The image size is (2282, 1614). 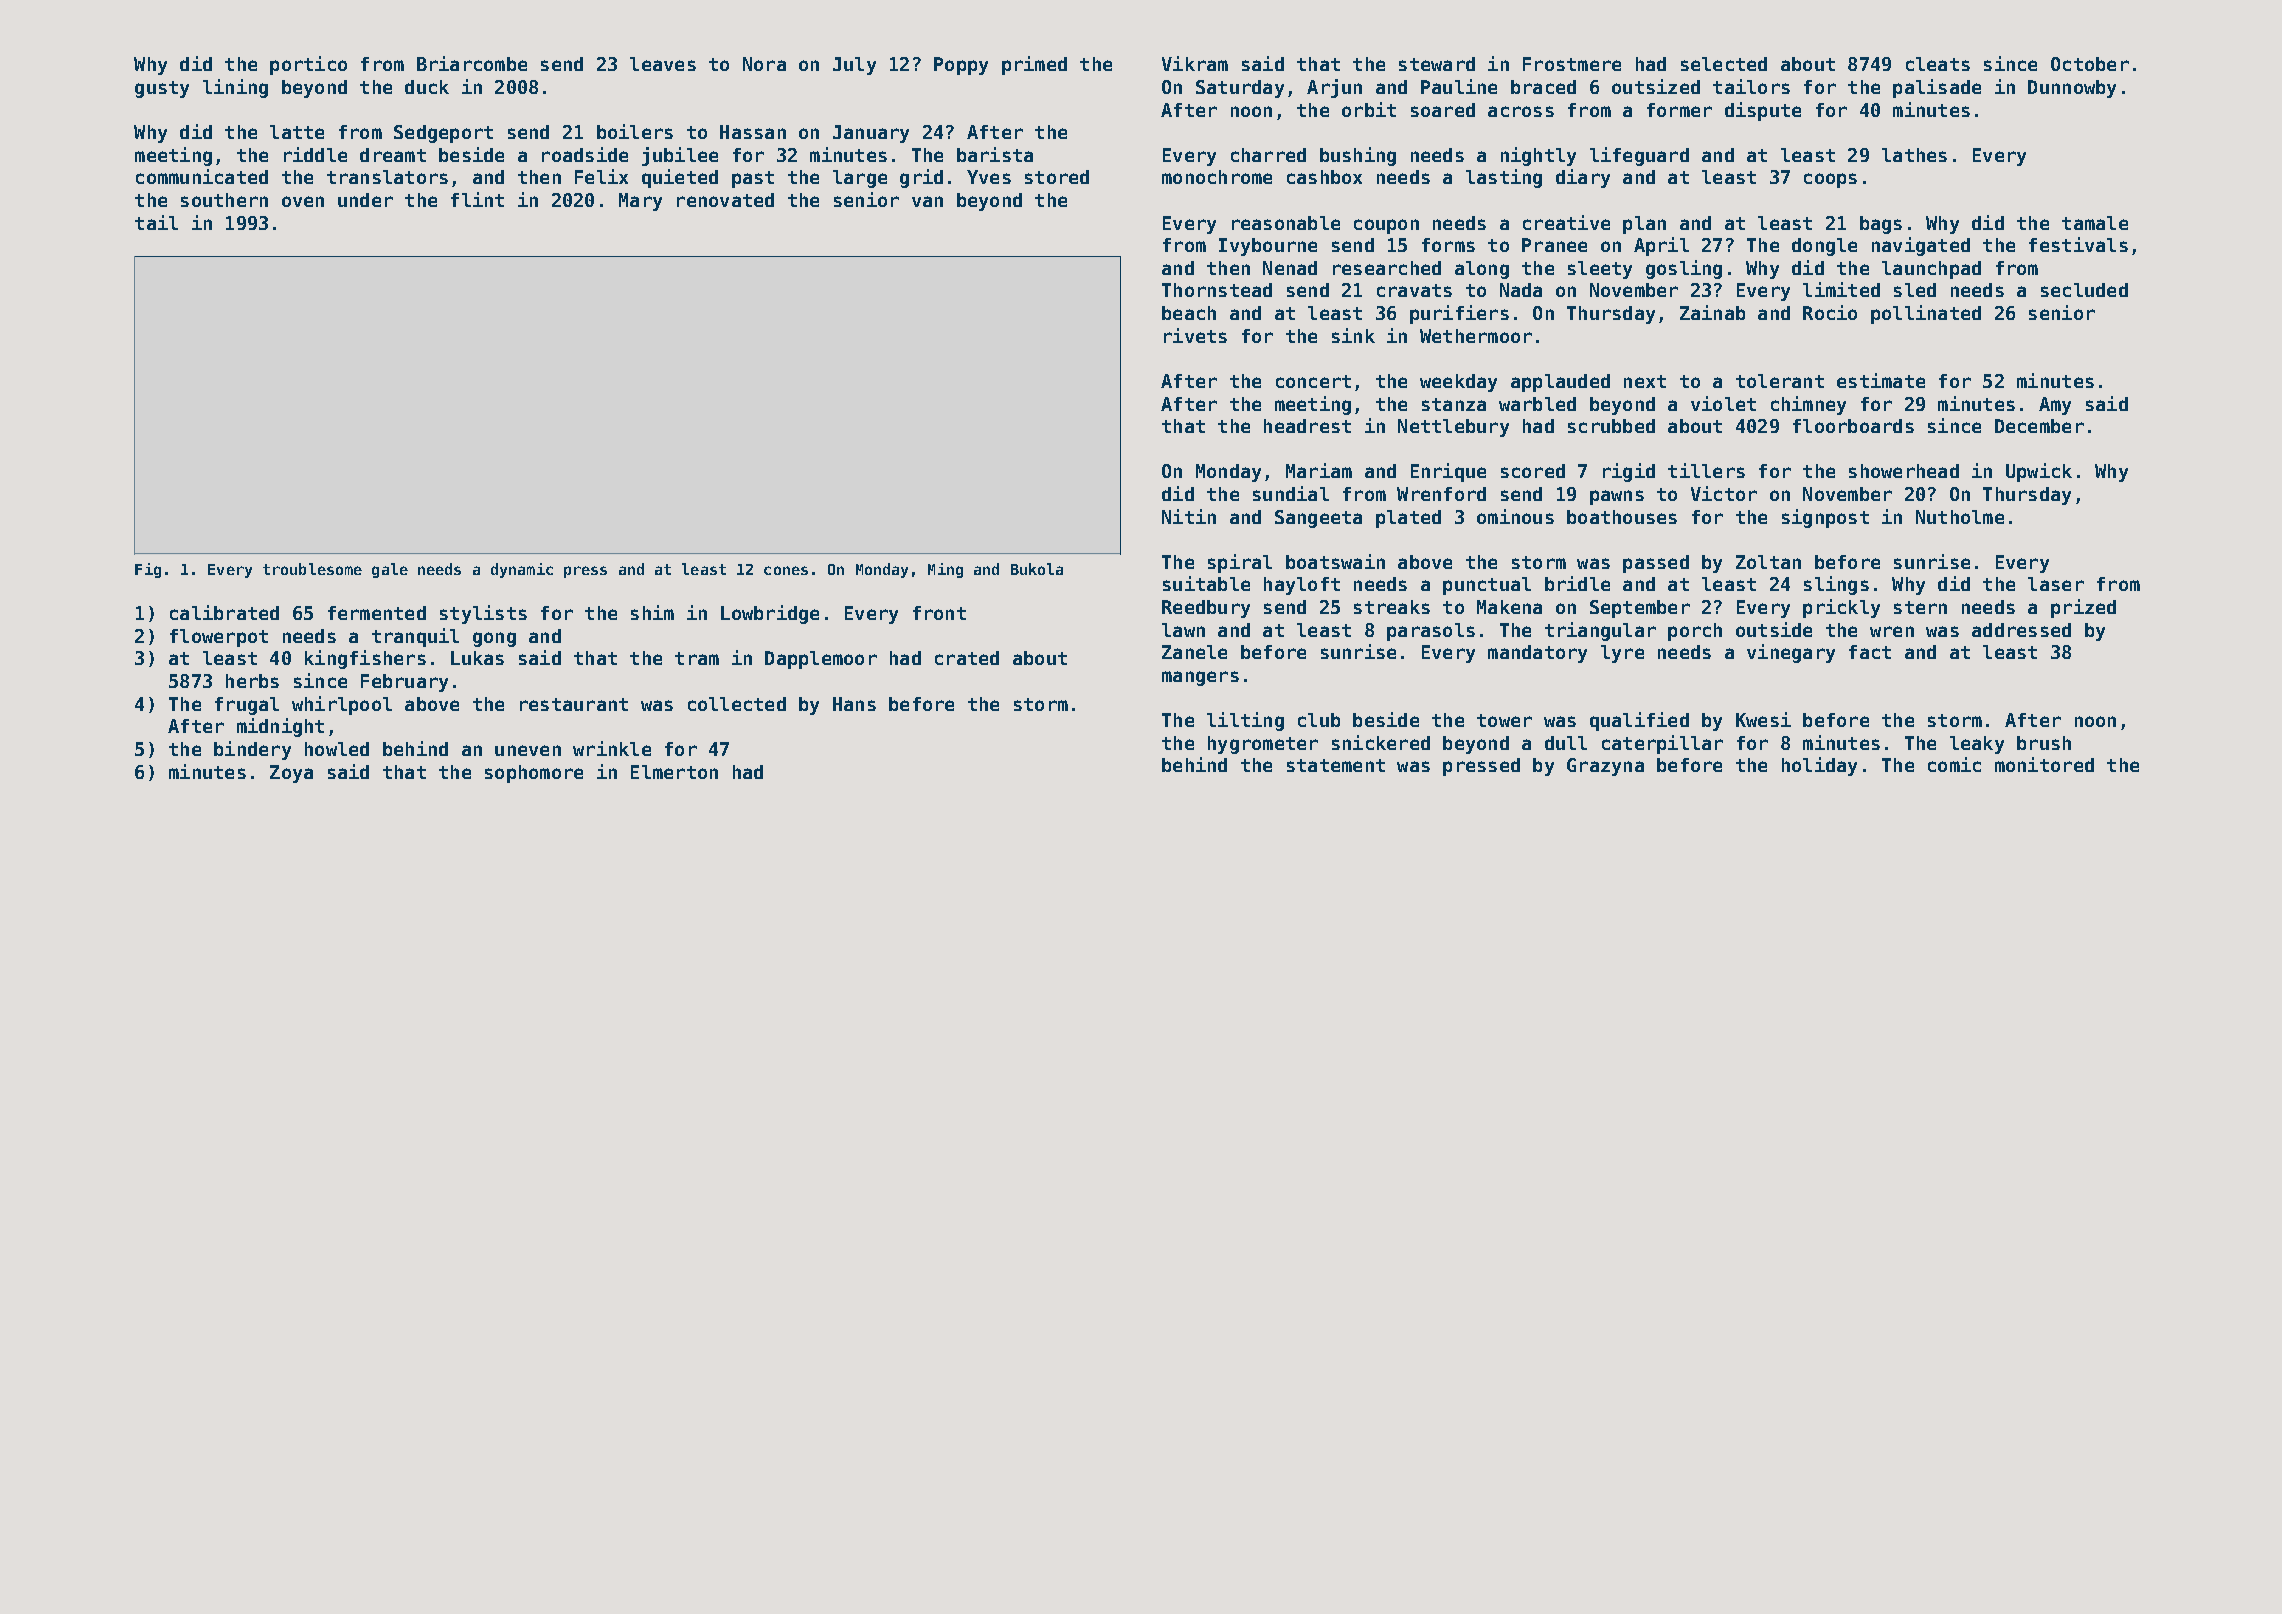 What do you see at coordinates (308, 65) in the screenshot?
I see `portico` at bounding box center [308, 65].
